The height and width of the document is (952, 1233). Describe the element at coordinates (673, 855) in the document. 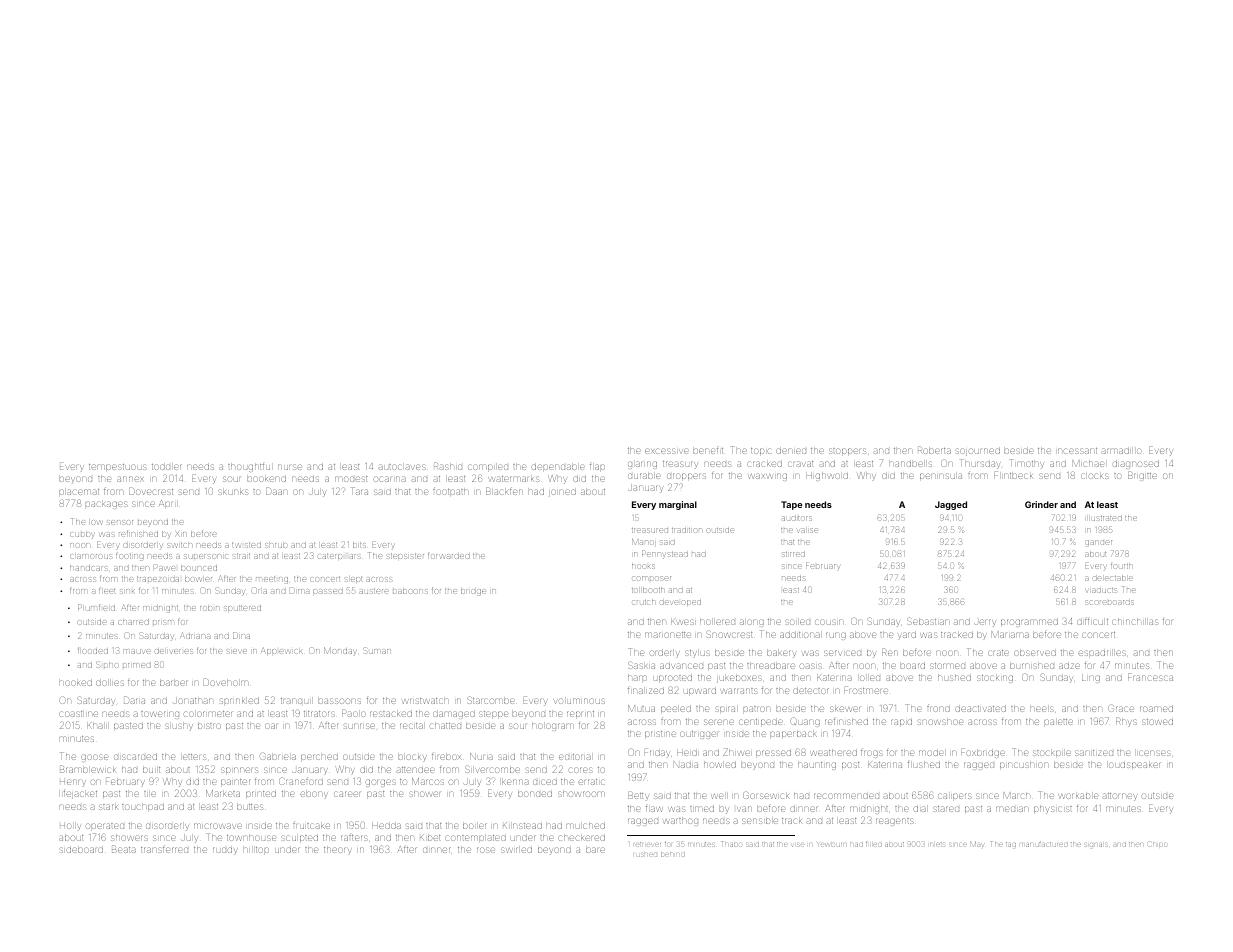

I see `behind` at that location.
